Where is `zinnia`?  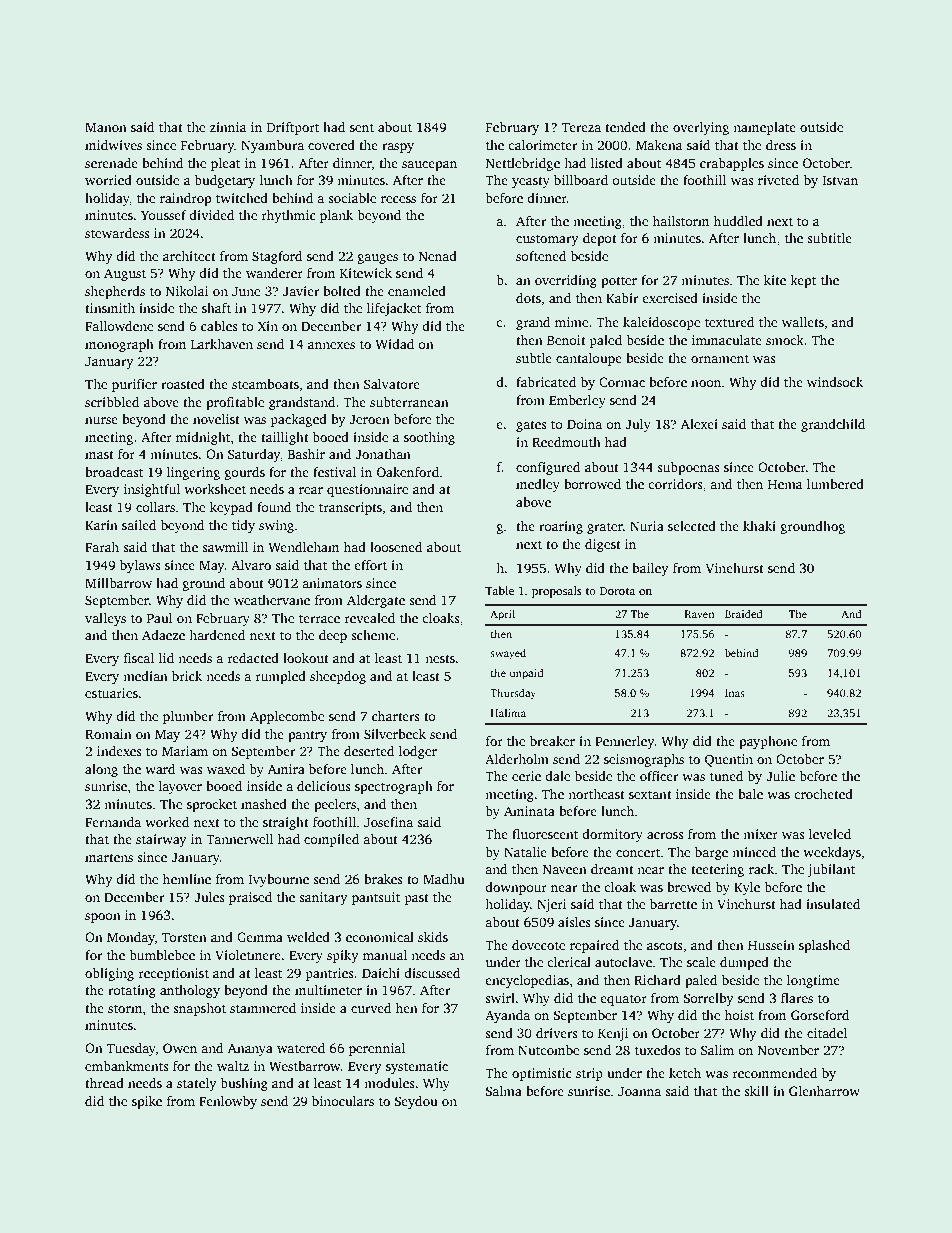
zinnia is located at coordinates (228, 127).
